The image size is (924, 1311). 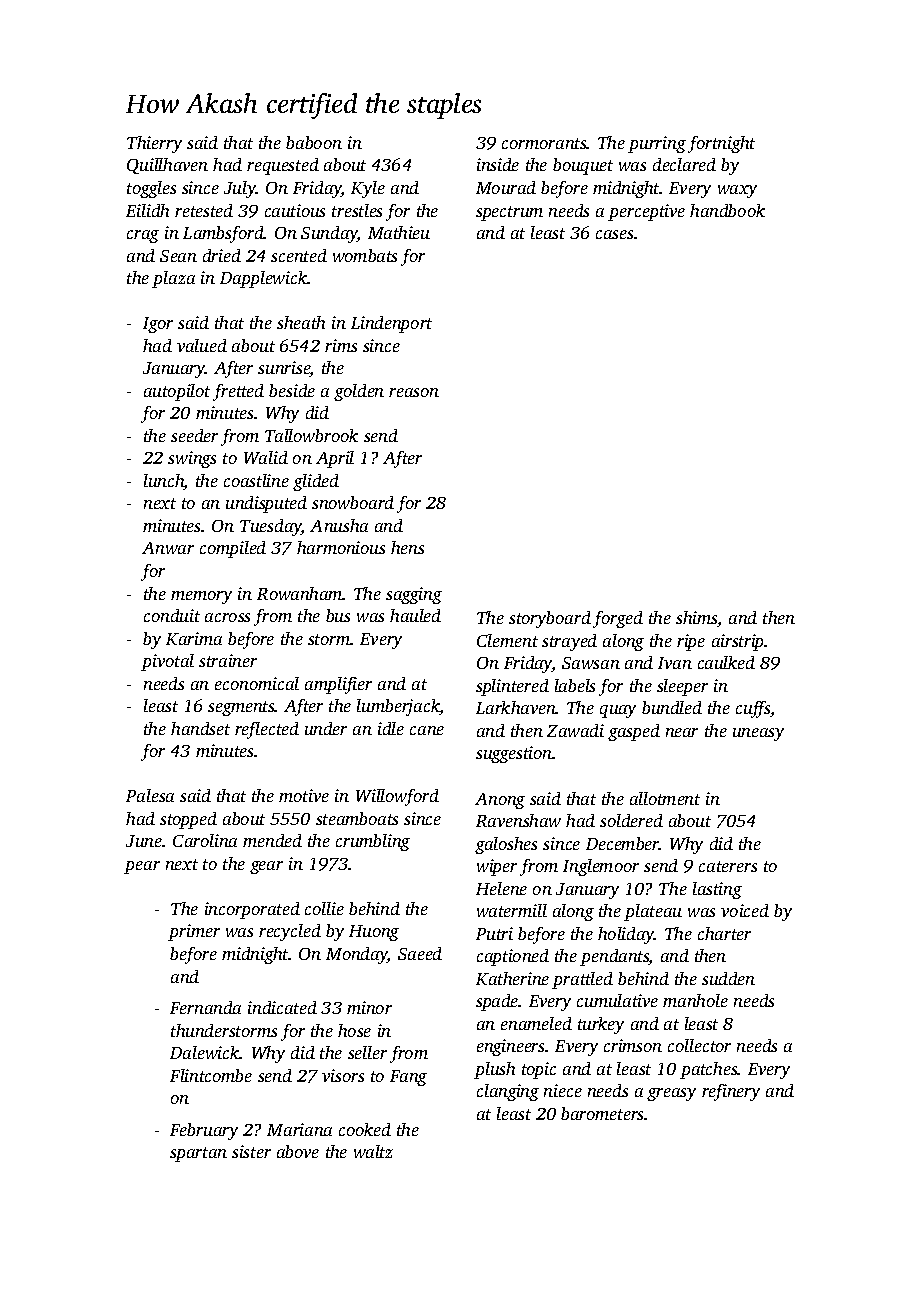 I want to click on storyboard, so click(x=550, y=619).
